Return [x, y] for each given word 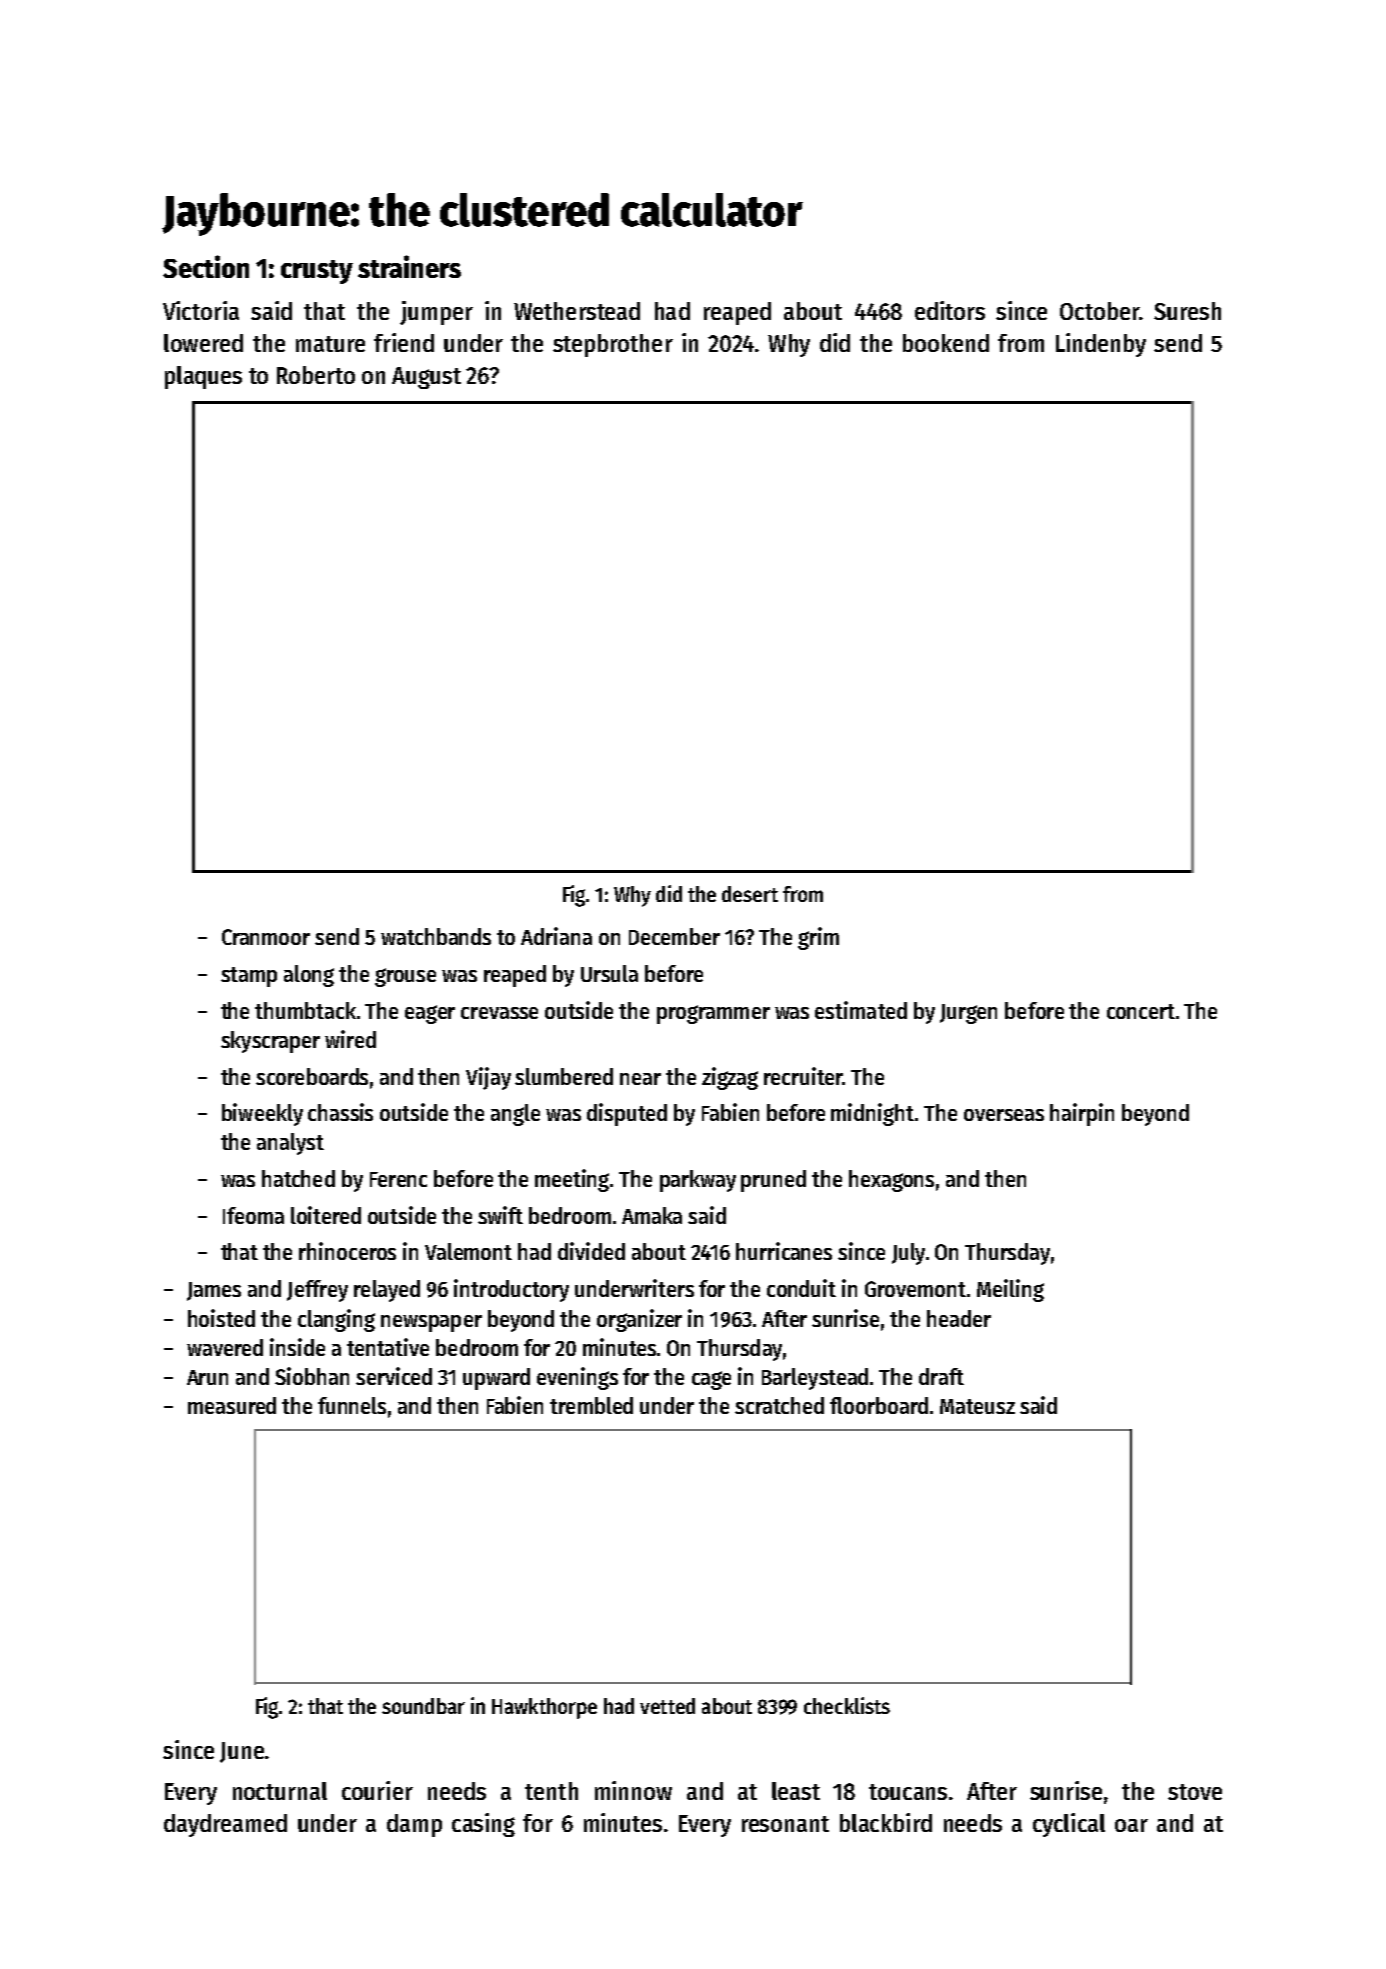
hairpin [1082, 1114]
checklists [847, 1705]
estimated [861, 1010]
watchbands [436, 936]
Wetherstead [577, 311]
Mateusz [977, 1406]
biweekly [262, 1114]
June [242, 1752]
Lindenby [1101, 345]
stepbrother [613, 345]
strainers [409, 266]
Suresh [1187, 311]
